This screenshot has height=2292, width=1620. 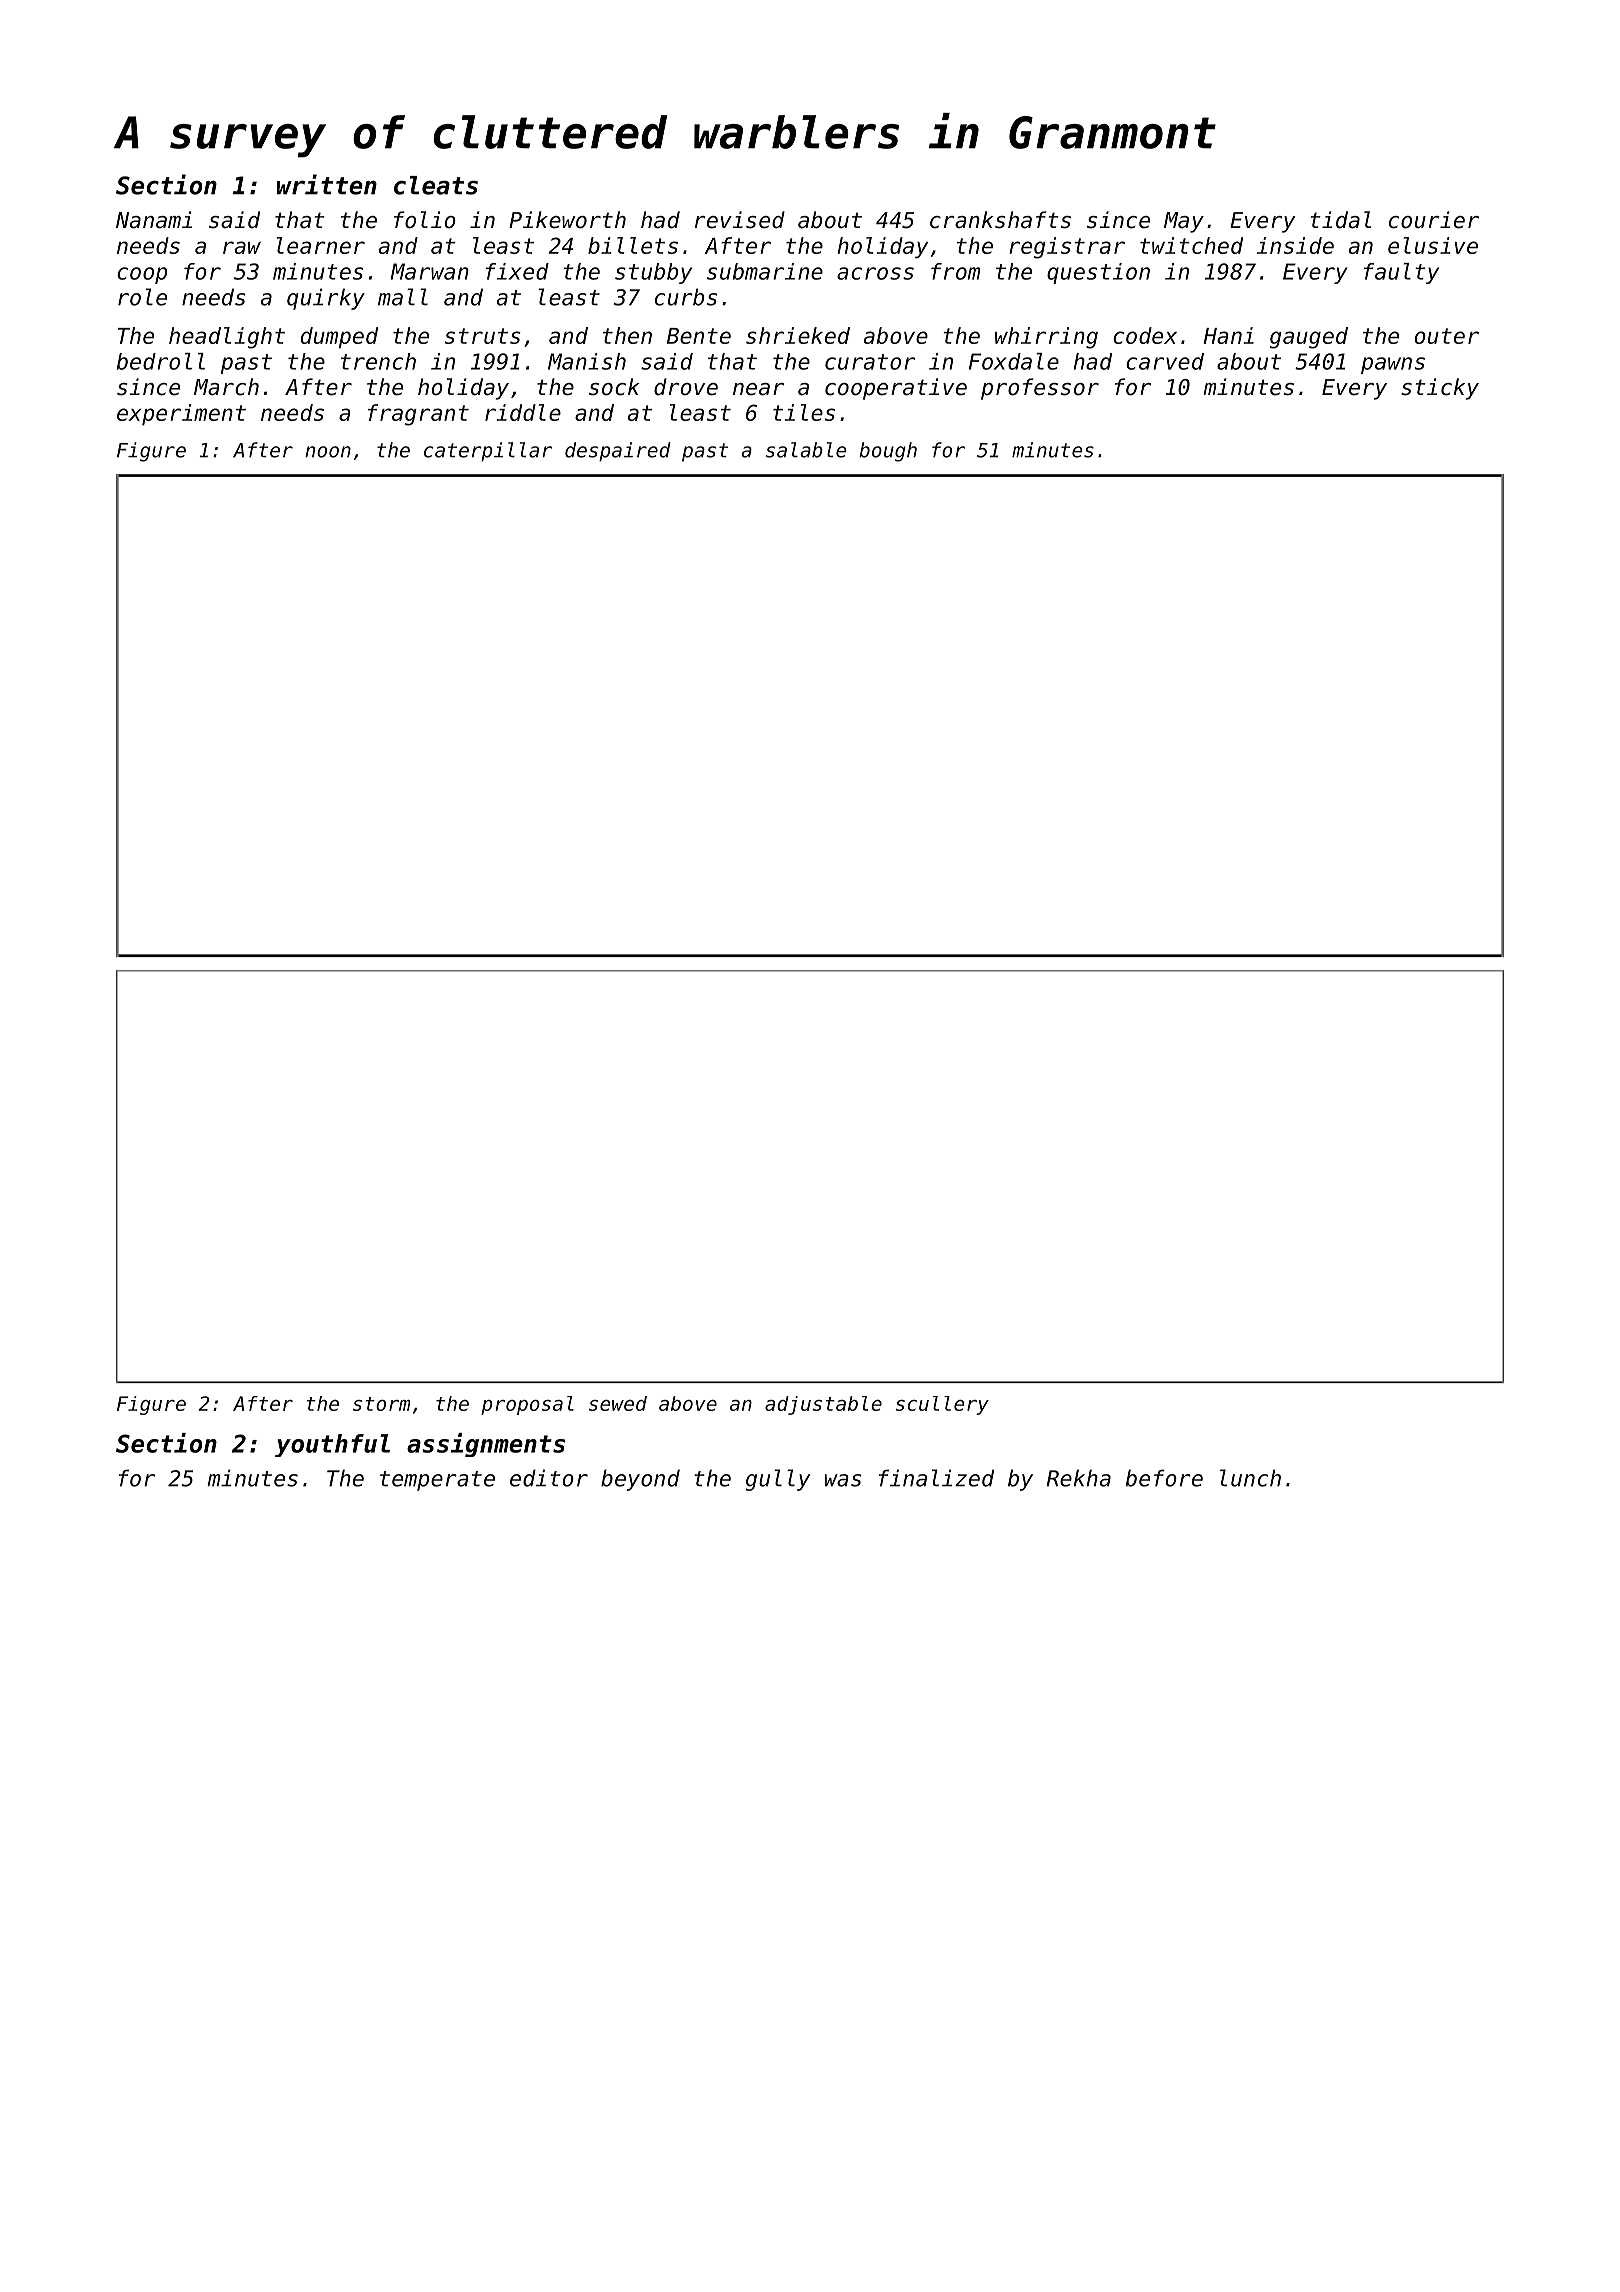 I want to click on Nanami, so click(x=154, y=220).
